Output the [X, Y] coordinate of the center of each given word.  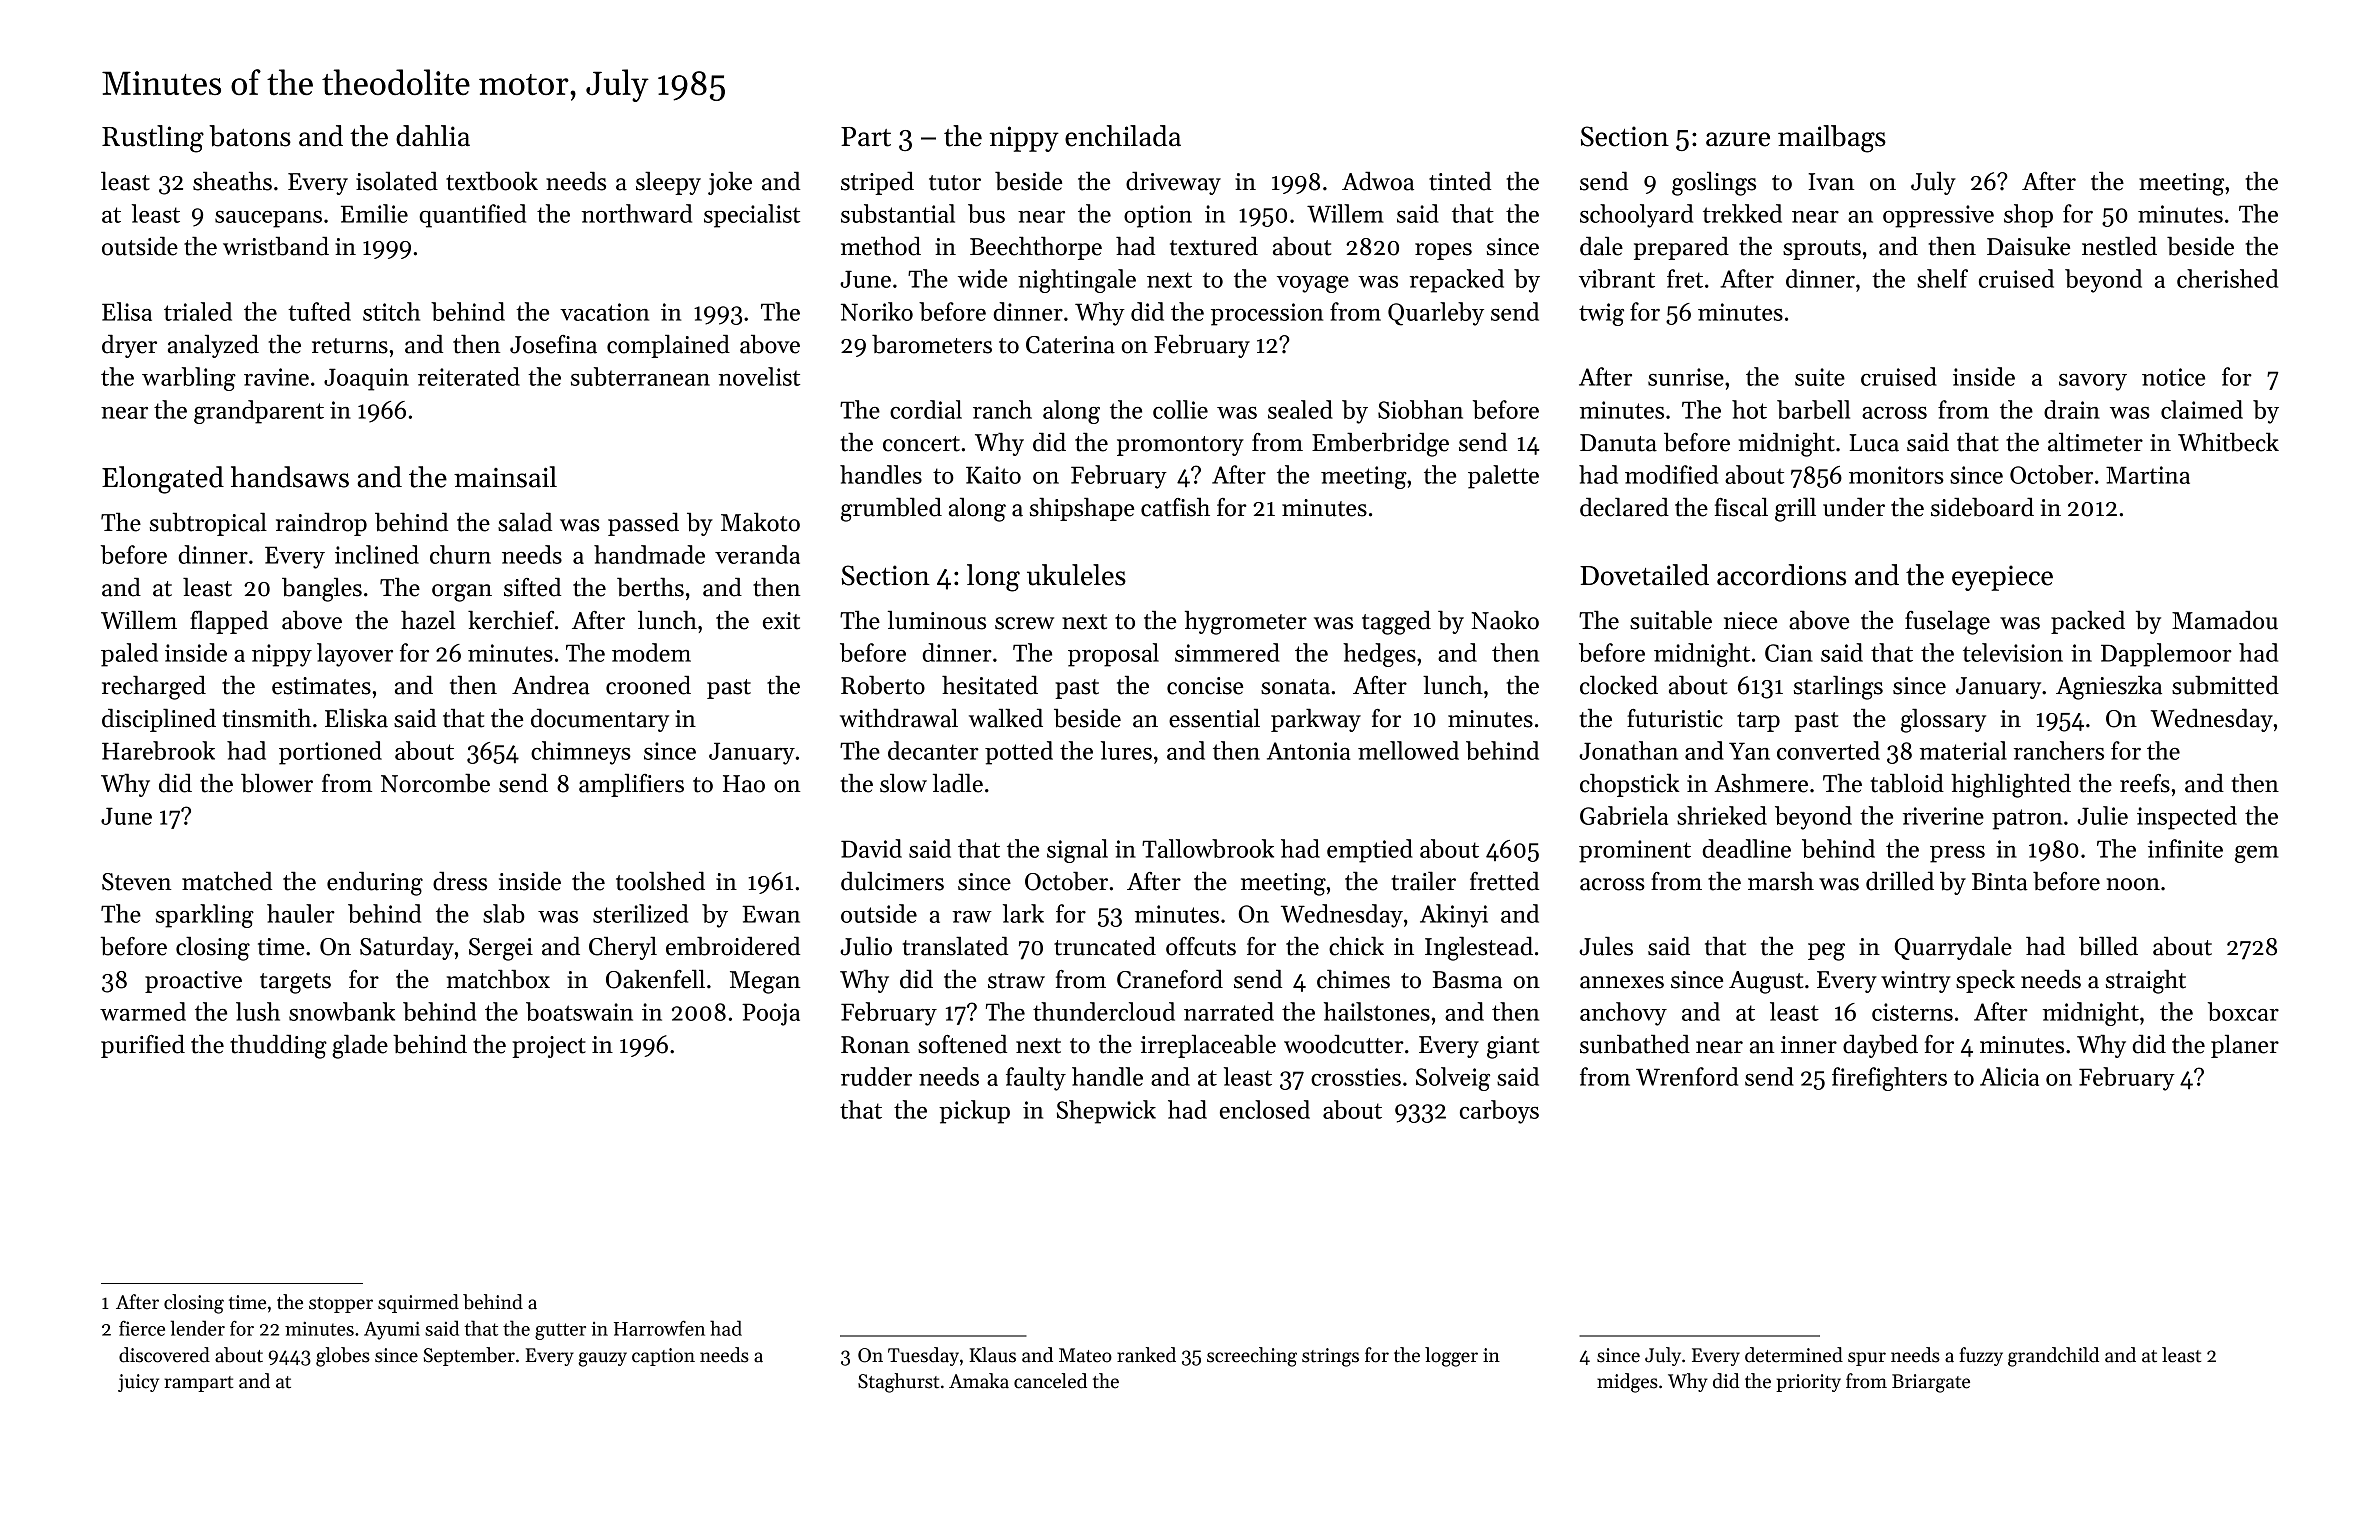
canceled [1050, 1381]
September [469, 1356]
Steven [136, 882]
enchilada [1123, 136]
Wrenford [1687, 1076]
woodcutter [1344, 1044]
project [549, 1047]
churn [460, 554]
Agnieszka [2109, 687]
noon [2133, 884]
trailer [1423, 881]
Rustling [153, 139]
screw [1024, 623]
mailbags [1832, 139]
